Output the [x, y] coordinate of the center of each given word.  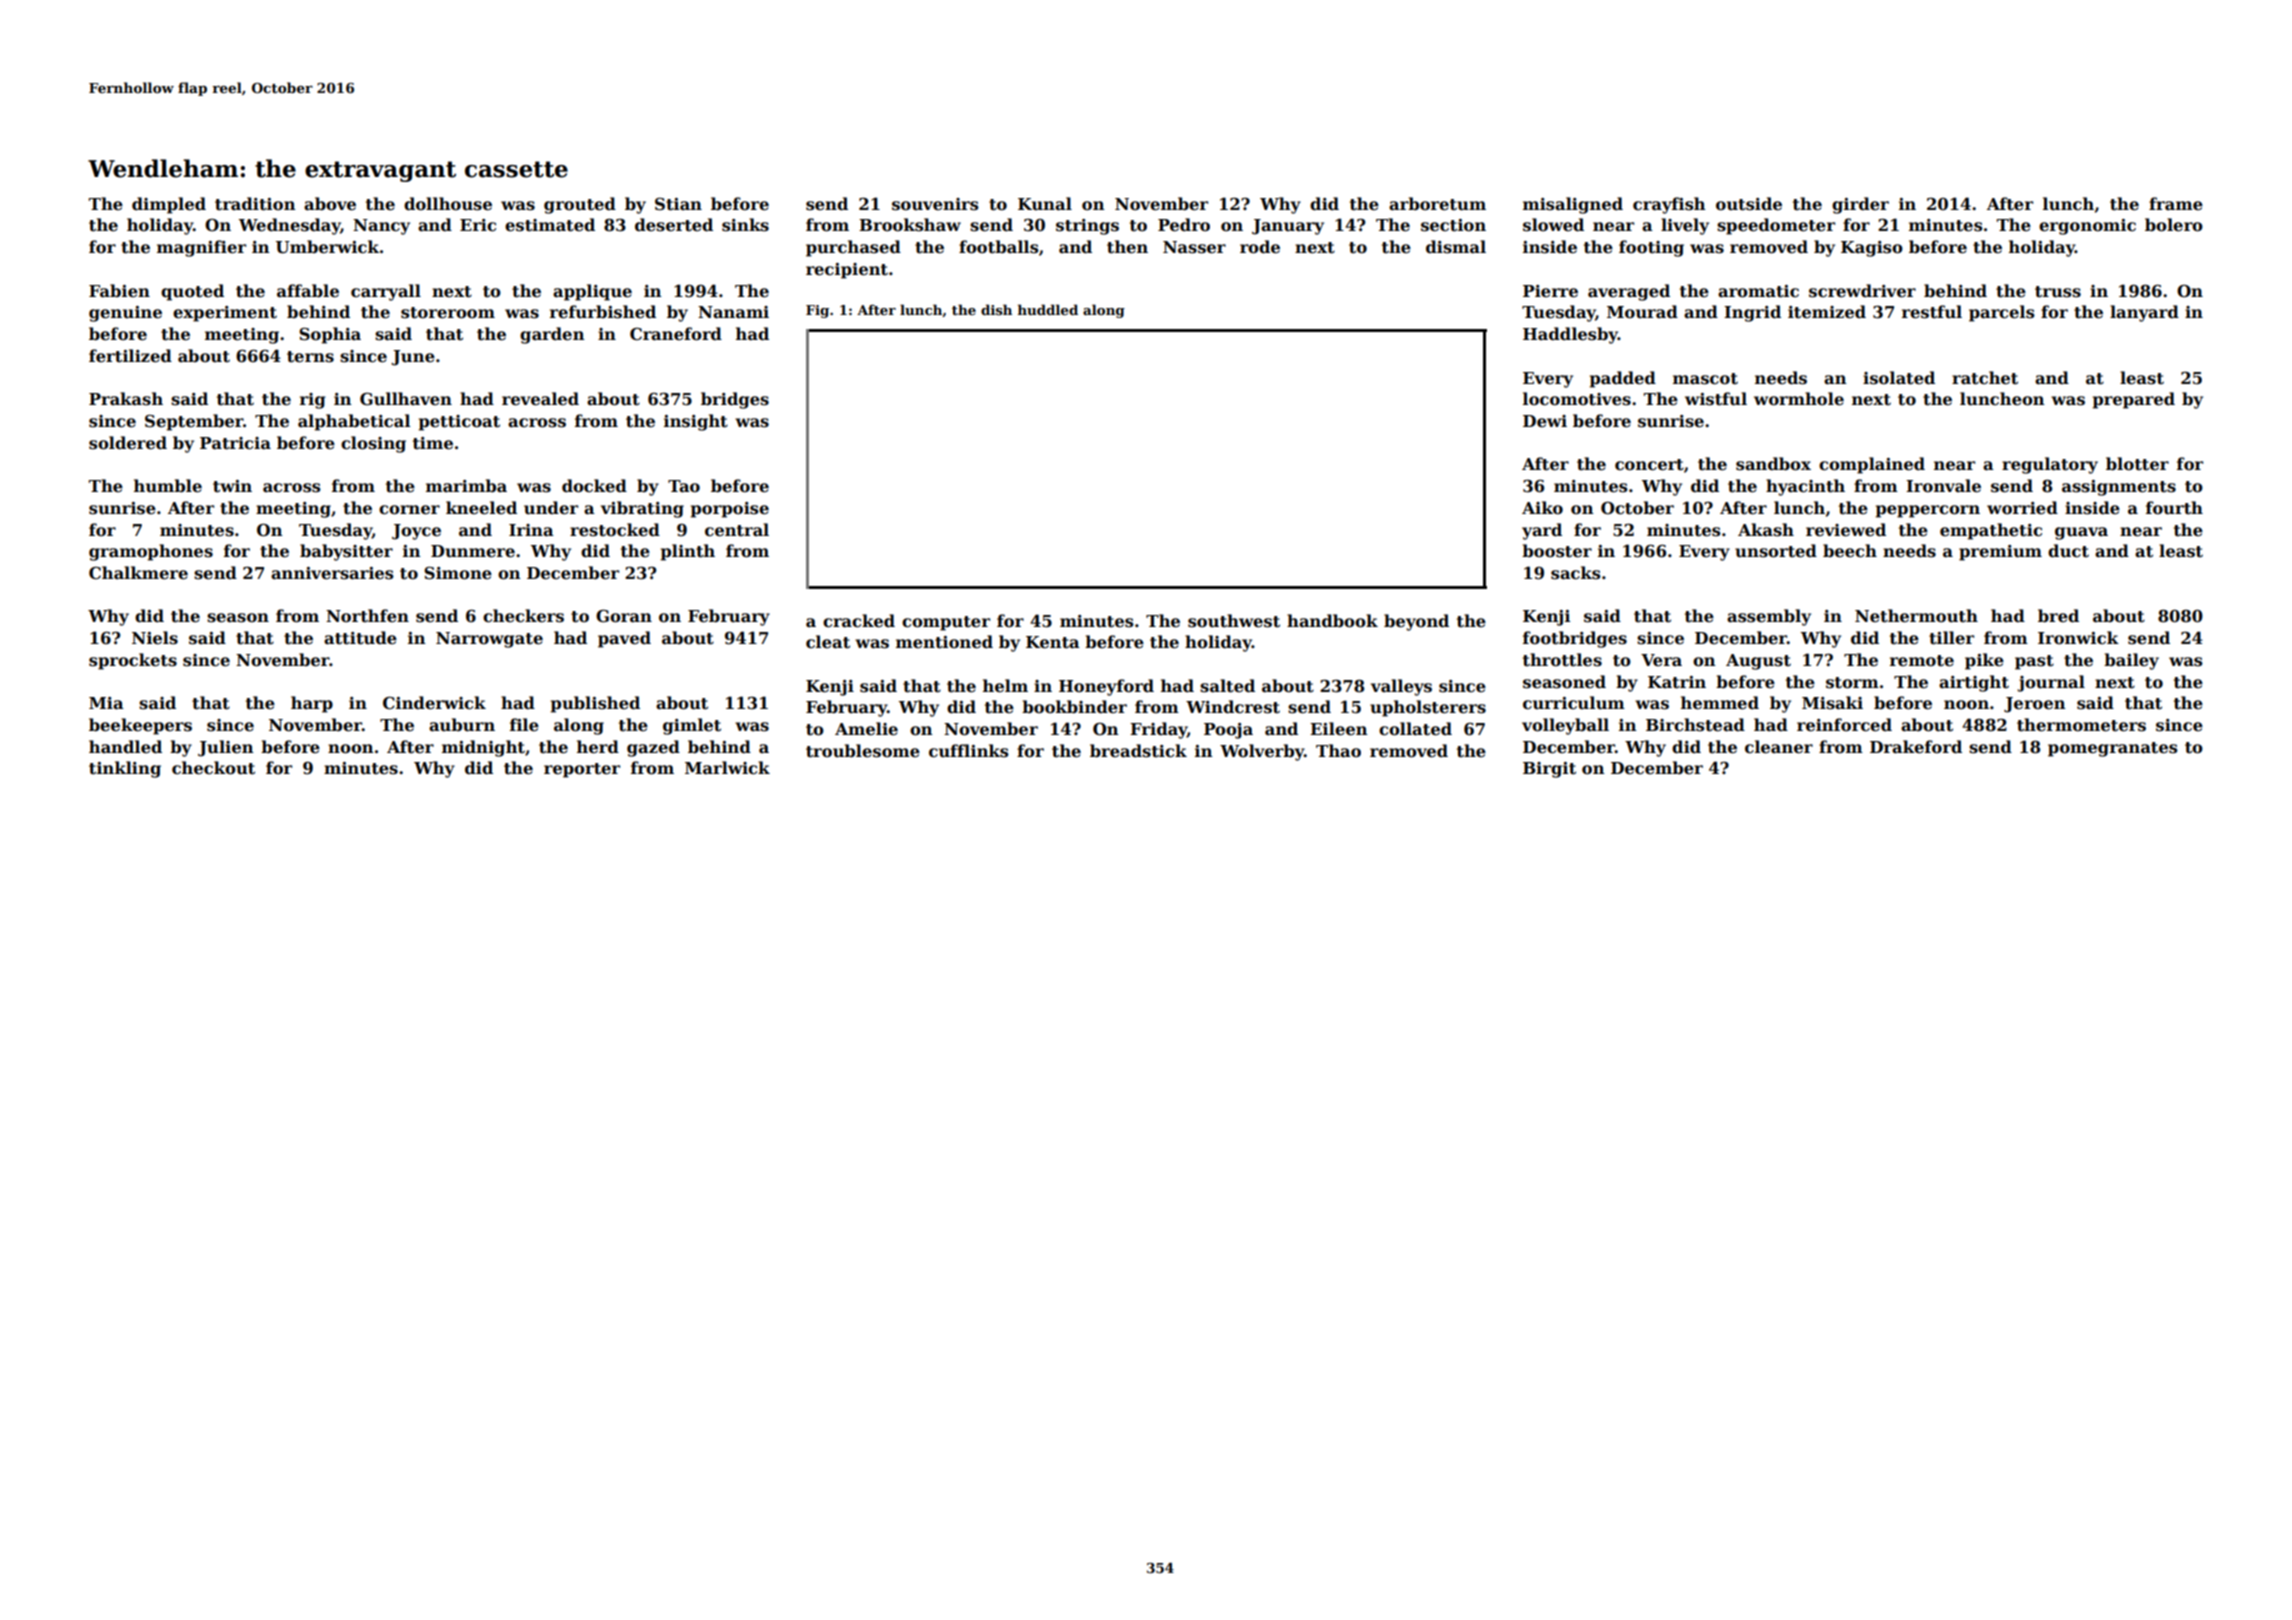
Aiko [1542, 508]
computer [946, 623]
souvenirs [935, 204]
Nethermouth [1916, 616]
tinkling [125, 769]
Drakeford [1916, 747]
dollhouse [448, 204]
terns [310, 357]
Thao [1338, 751]
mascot [1705, 379]
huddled [1048, 309]
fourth [2174, 508]
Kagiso [1872, 249]
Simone [458, 573]
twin [232, 486]
